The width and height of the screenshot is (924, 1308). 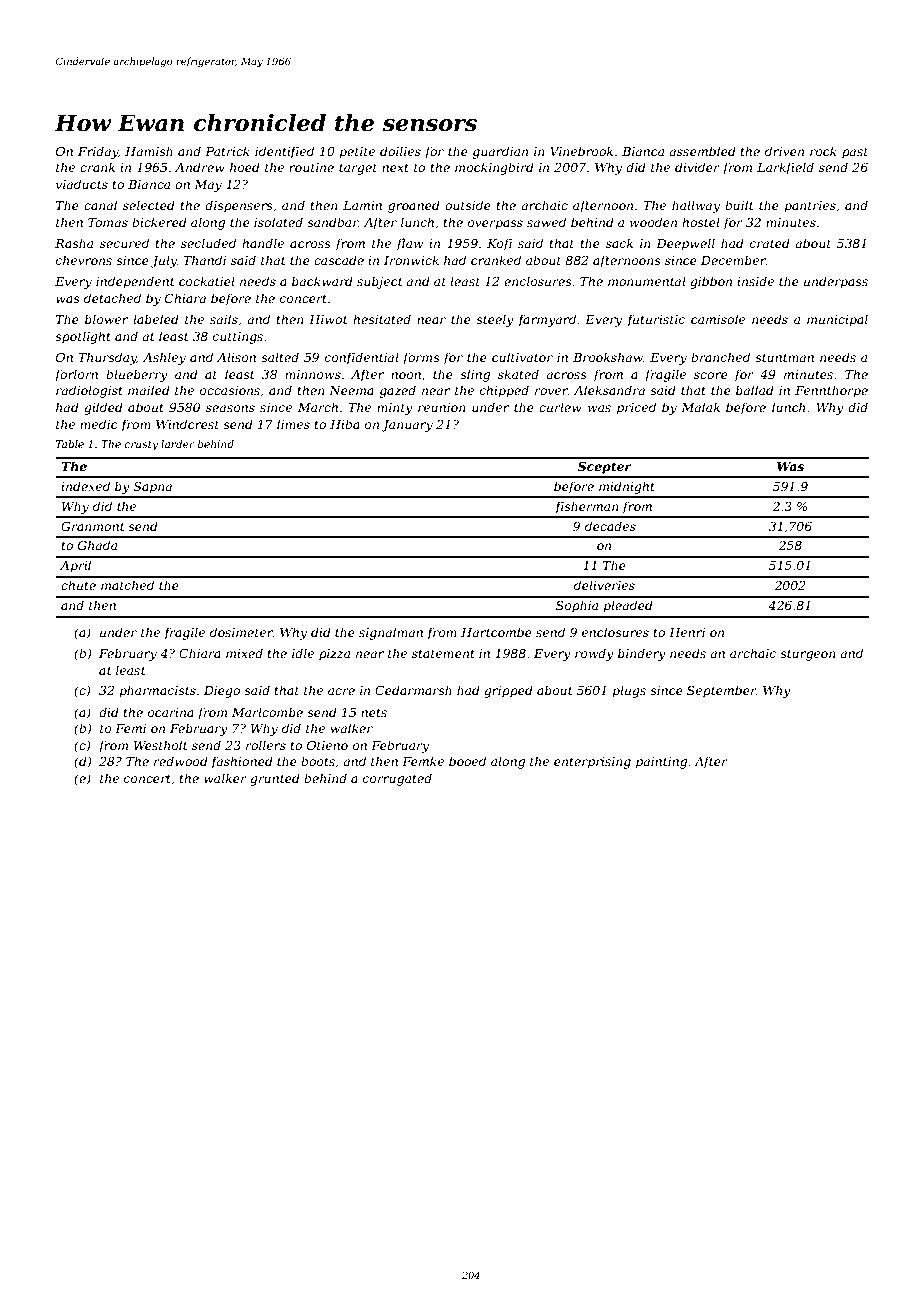 What do you see at coordinates (100, 205) in the screenshot?
I see `canal` at bounding box center [100, 205].
